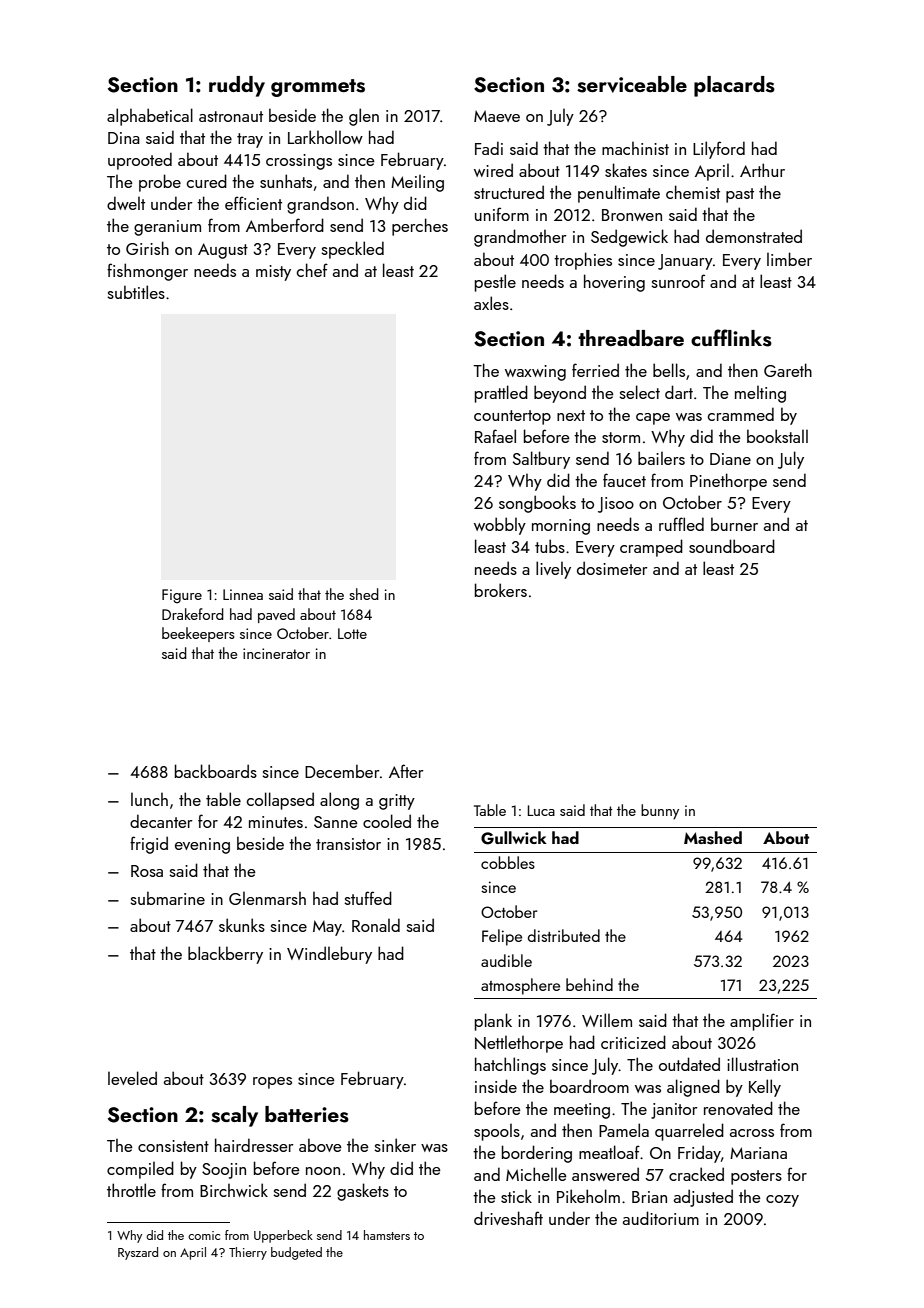  What do you see at coordinates (631, 338) in the document?
I see `threadbare` at bounding box center [631, 338].
